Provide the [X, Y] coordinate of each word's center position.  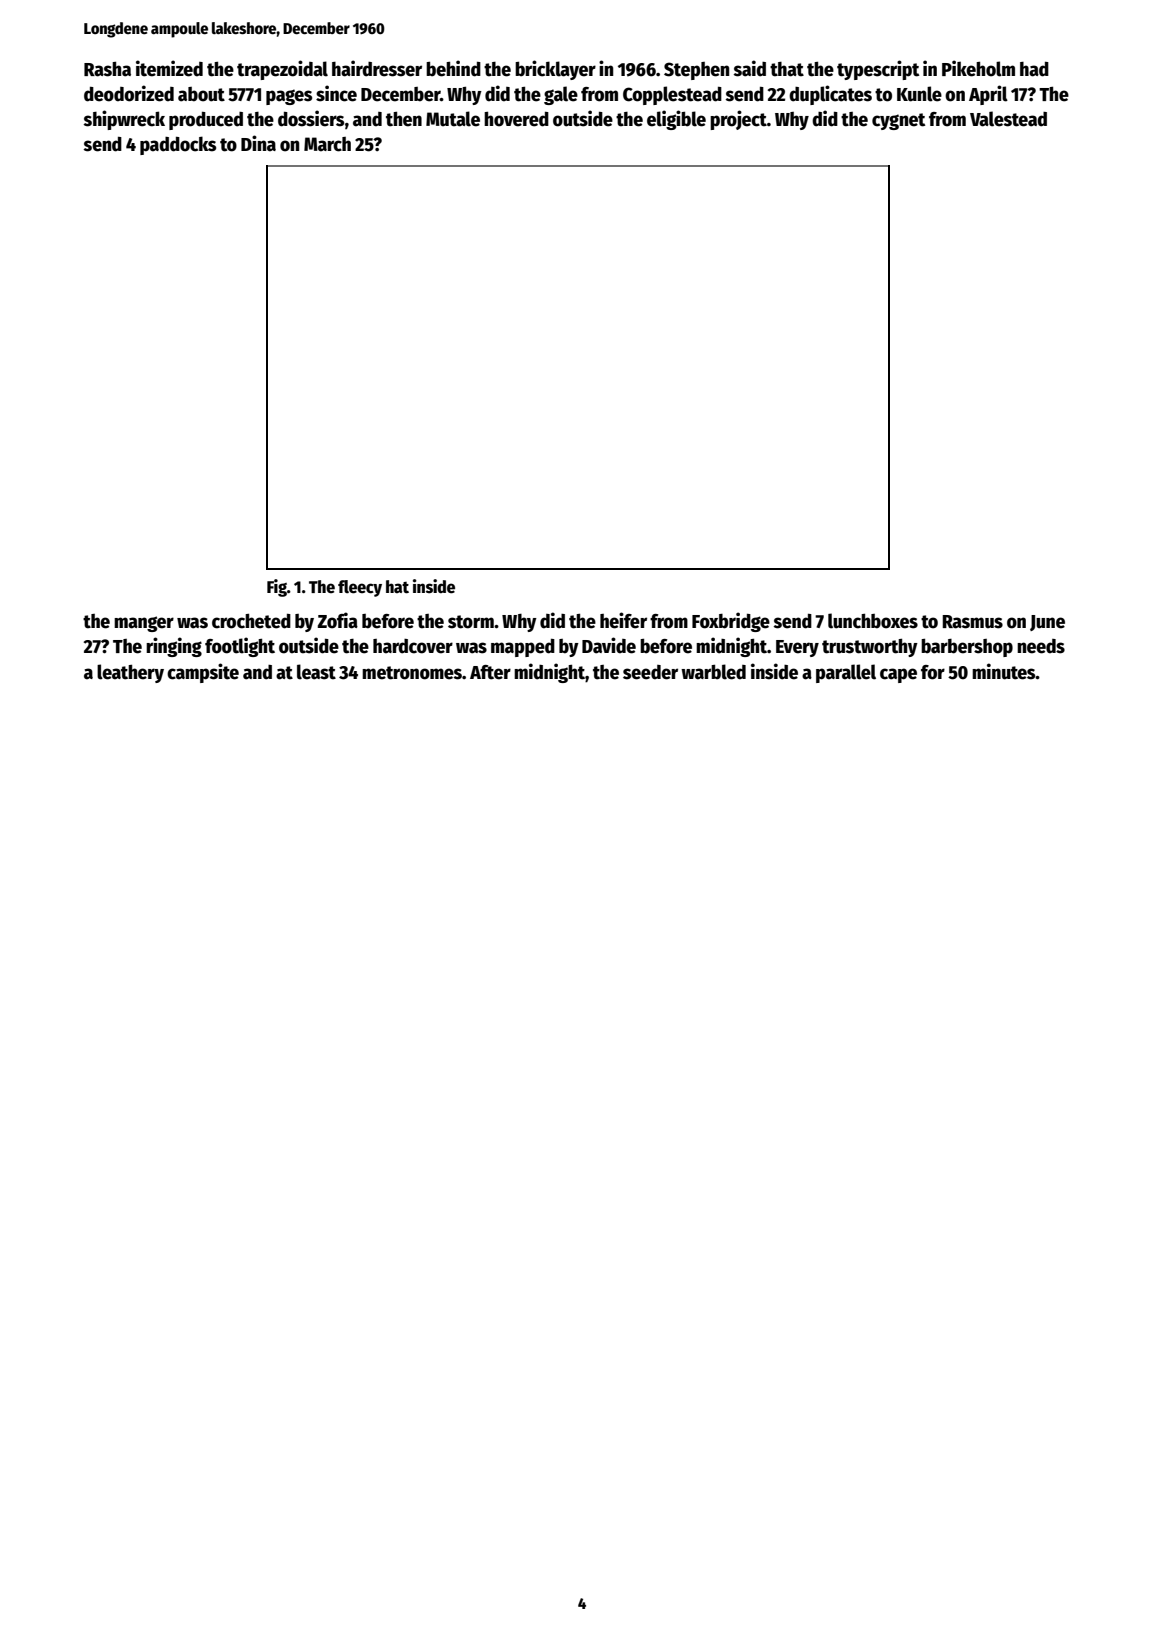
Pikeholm [978, 68]
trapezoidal [282, 70]
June [1047, 623]
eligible [676, 120]
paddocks [178, 145]
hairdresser [377, 68]
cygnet [898, 121]
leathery [130, 673]
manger [144, 624]
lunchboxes [873, 621]
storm [471, 622]
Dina [258, 143]
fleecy [360, 588]
